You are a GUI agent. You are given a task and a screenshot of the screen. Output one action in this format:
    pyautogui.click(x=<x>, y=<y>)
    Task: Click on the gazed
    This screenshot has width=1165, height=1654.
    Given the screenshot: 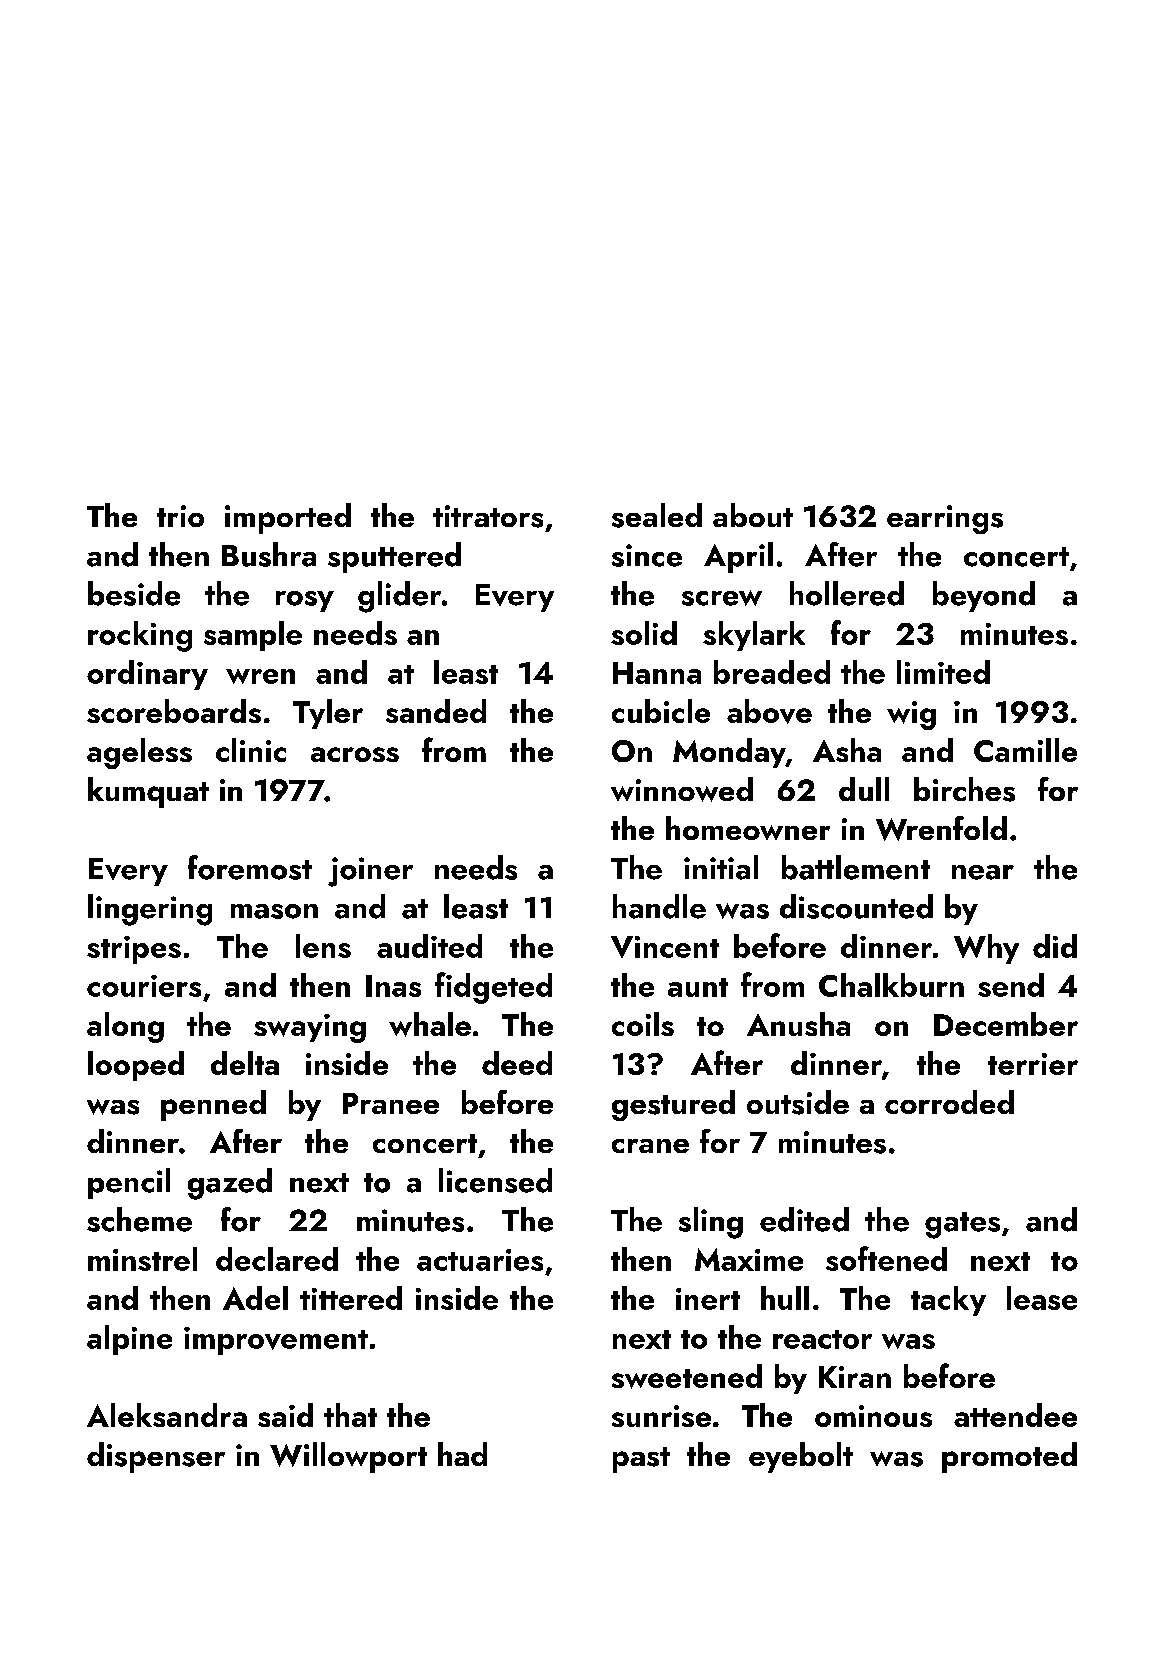 What is the action you would take?
    pyautogui.click(x=230, y=1184)
